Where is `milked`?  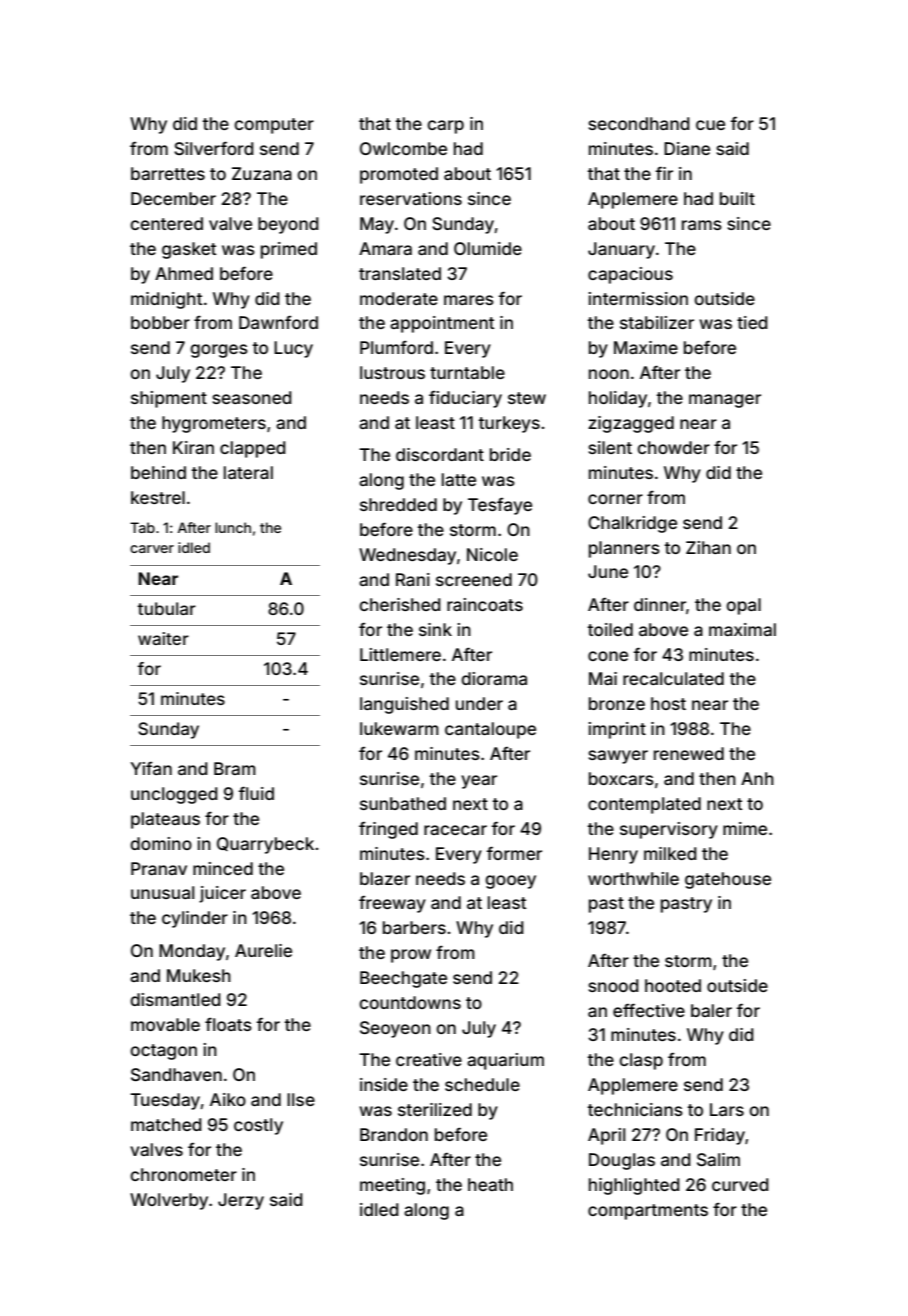
milked is located at coordinates (670, 853).
